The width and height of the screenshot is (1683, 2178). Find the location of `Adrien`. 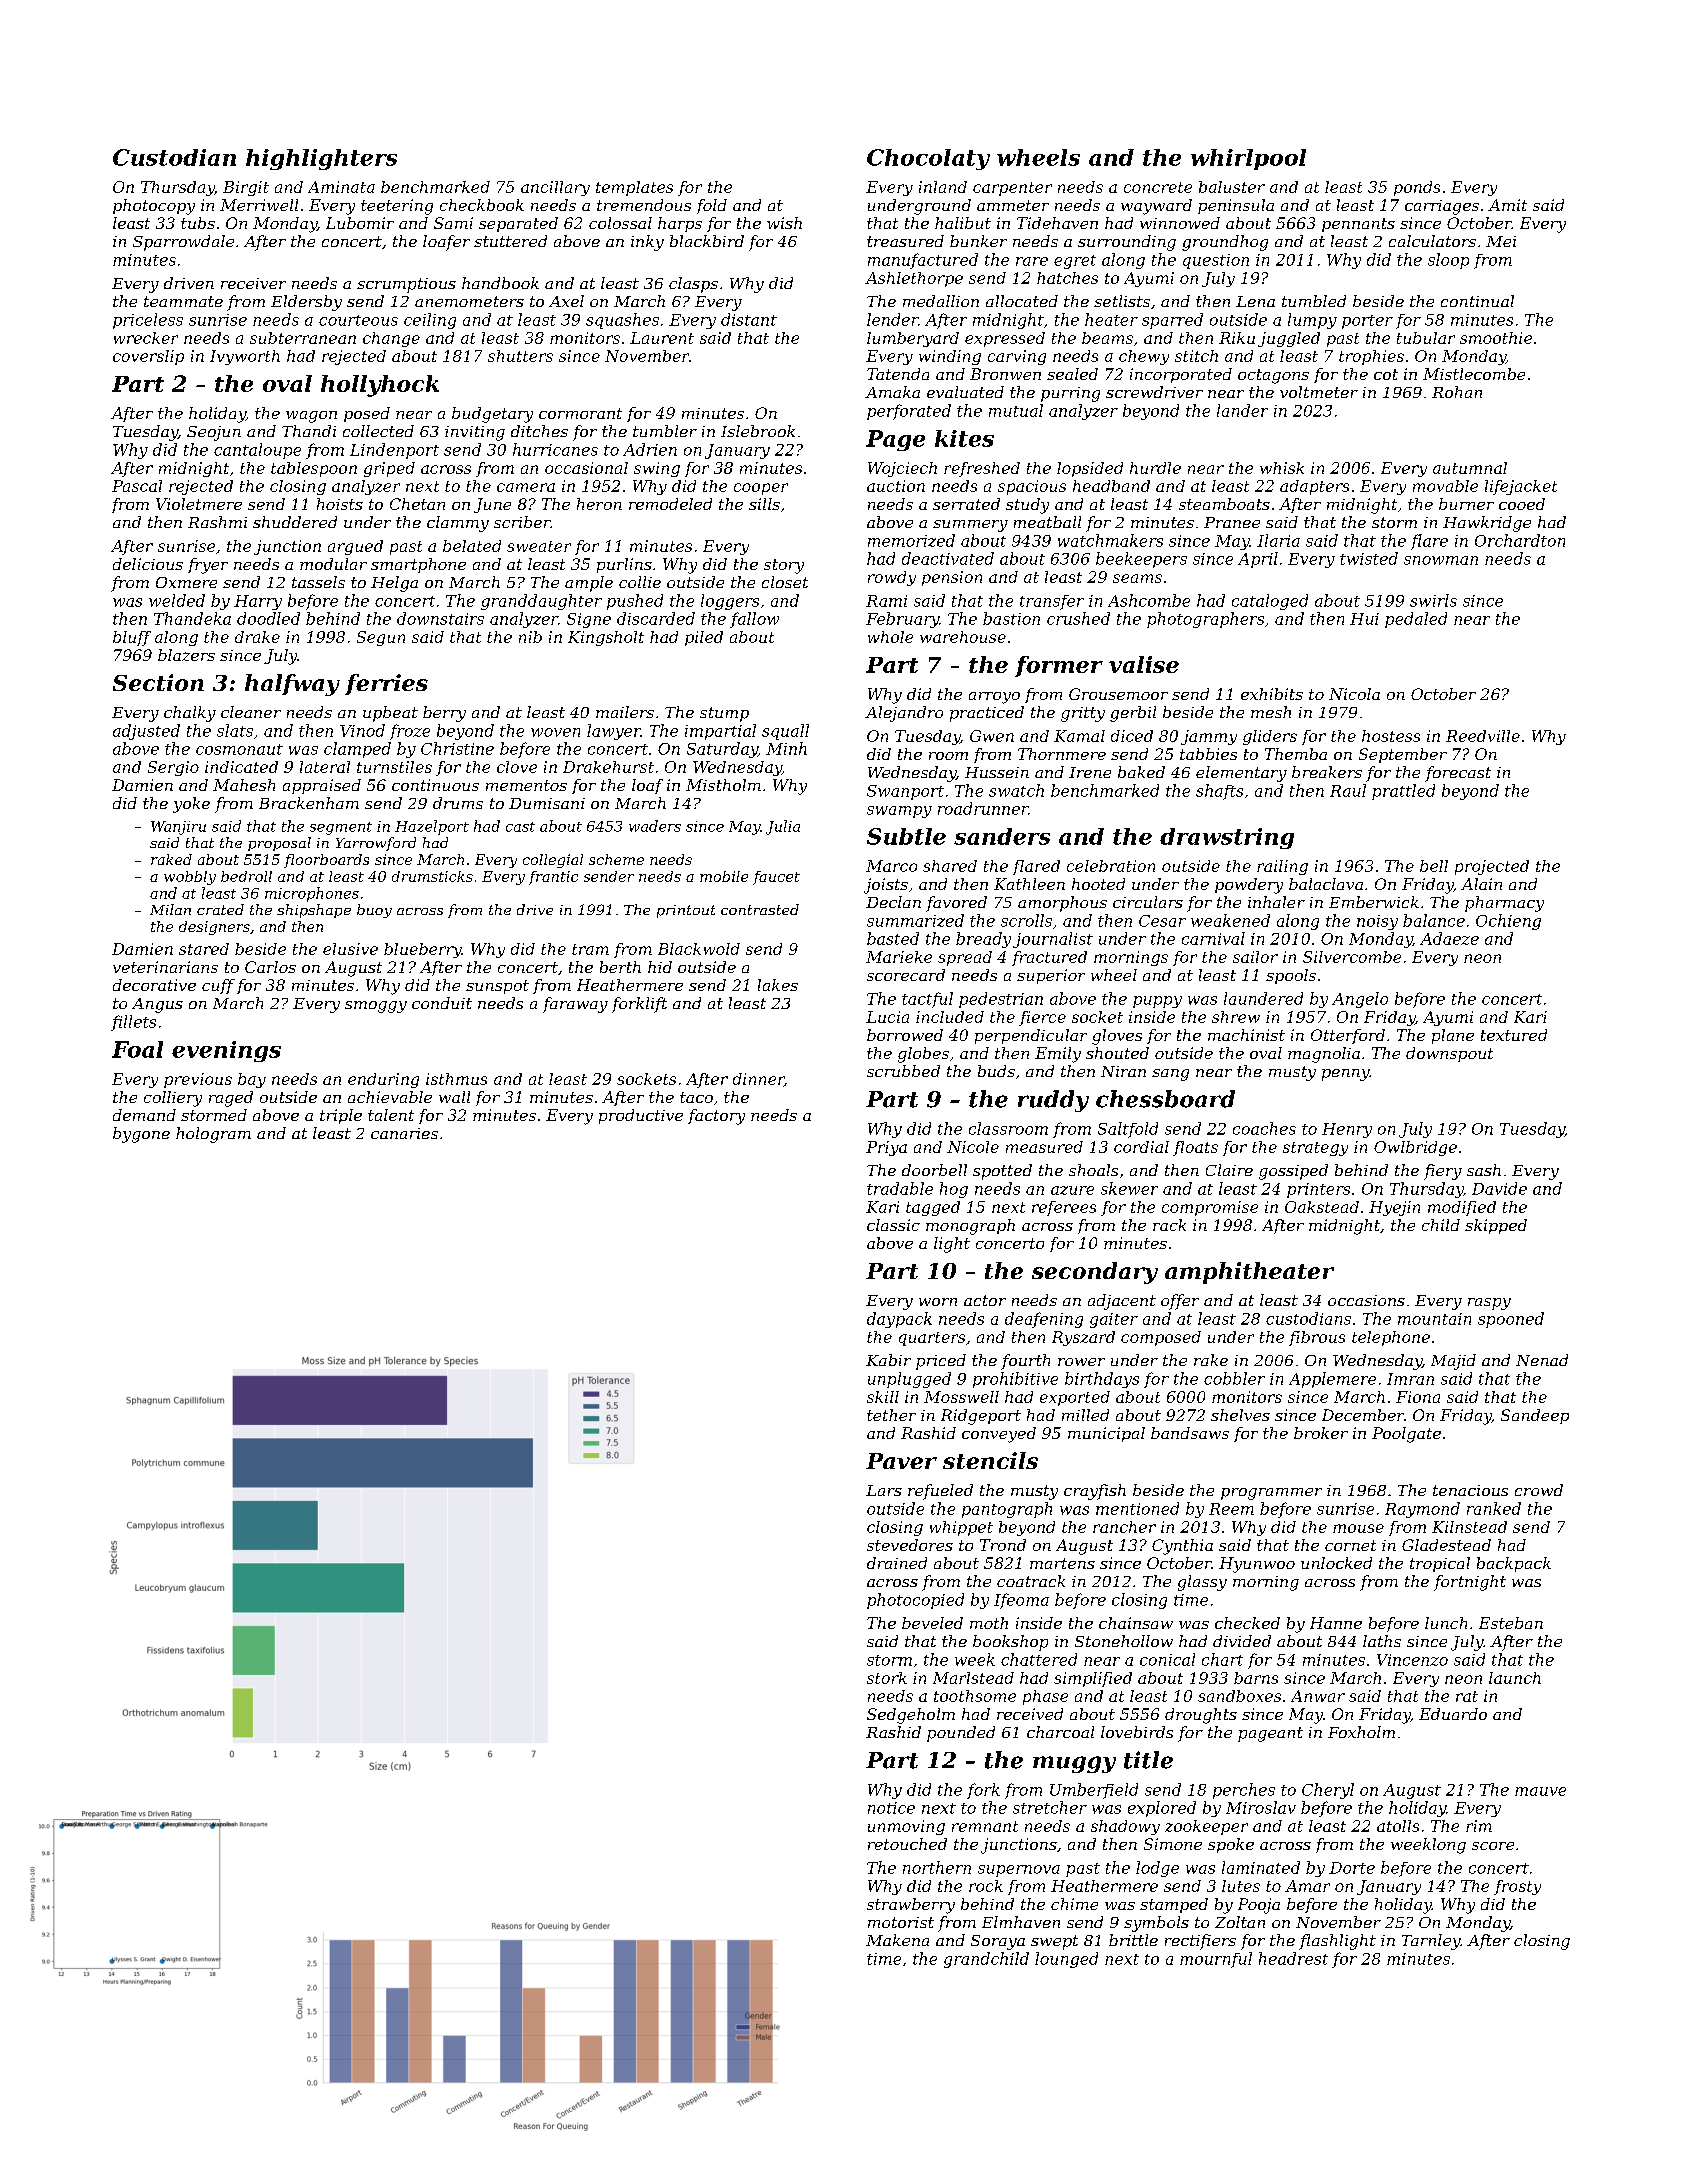

Adrien is located at coordinates (650, 449).
